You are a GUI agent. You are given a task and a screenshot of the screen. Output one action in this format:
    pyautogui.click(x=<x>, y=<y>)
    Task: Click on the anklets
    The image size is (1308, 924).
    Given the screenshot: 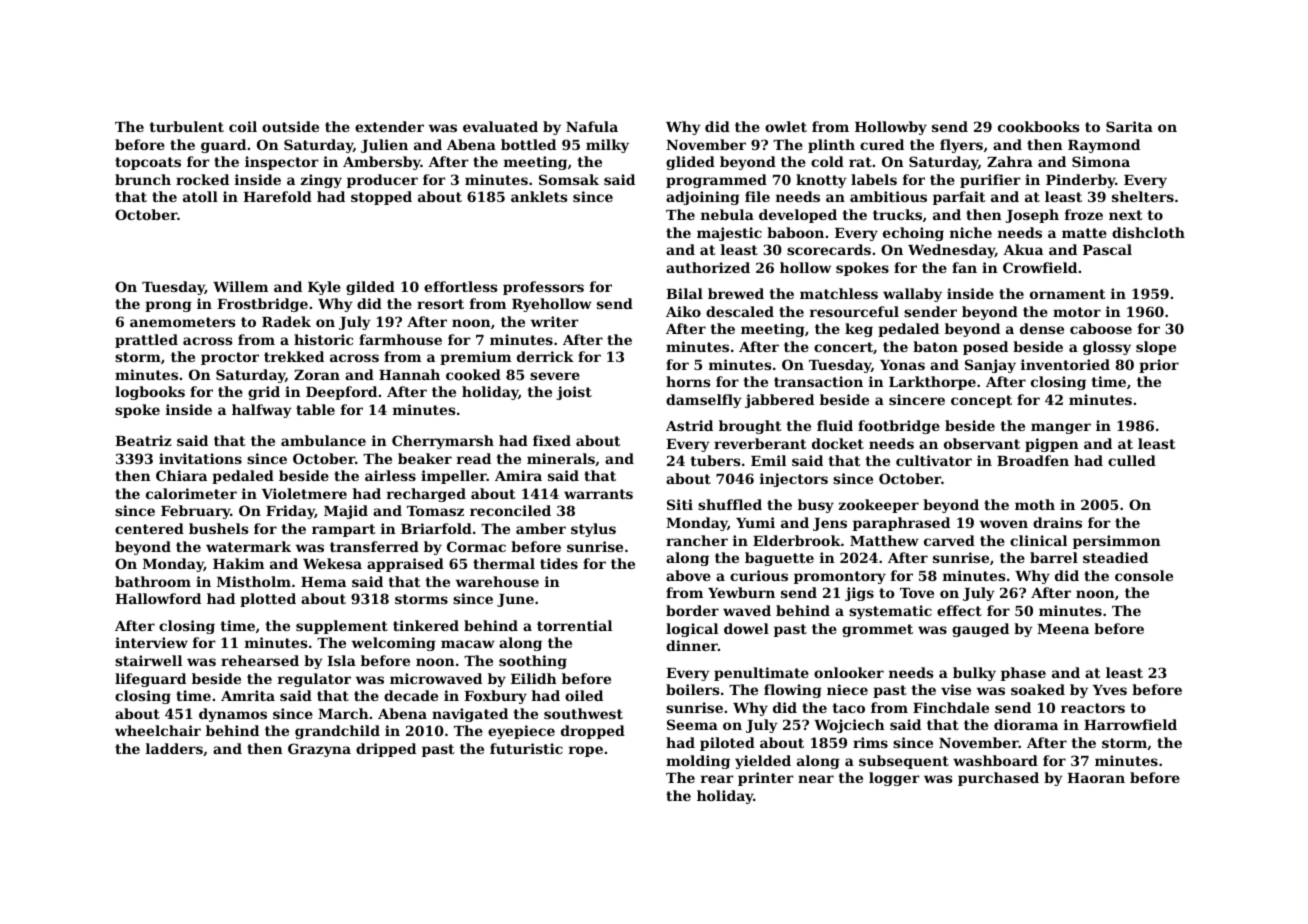 What is the action you would take?
    pyautogui.click(x=539, y=196)
